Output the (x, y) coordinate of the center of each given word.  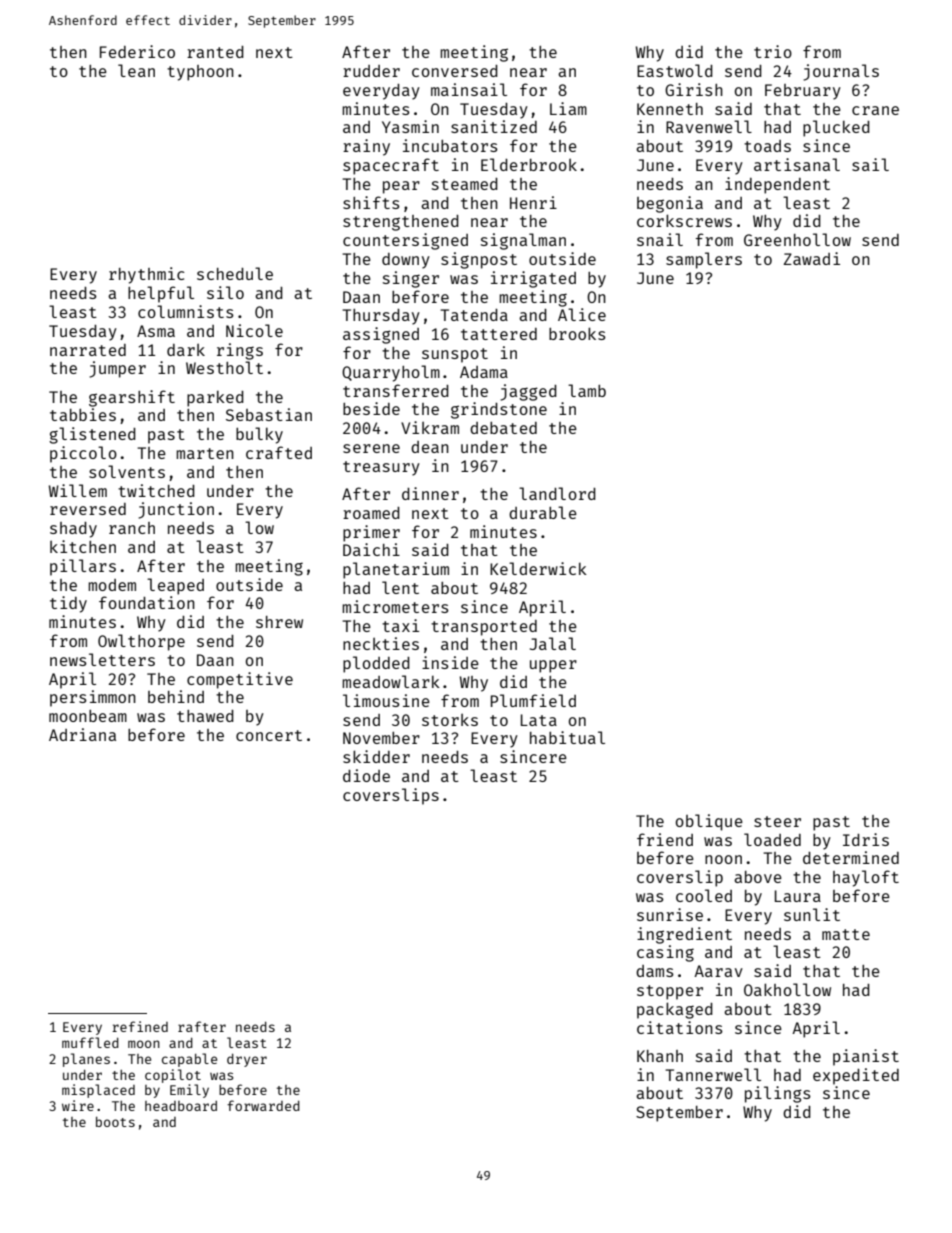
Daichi (371, 549)
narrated (88, 350)
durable (543, 512)
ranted (215, 52)
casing (665, 953)
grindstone (499, 410)
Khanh (660, 1056)
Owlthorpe (141, 642)
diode (366, 775)
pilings (778, 1094)
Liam (568, 108)
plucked (836, 128)
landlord (557, 493)
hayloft (866, 878)
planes (86, 1060)
